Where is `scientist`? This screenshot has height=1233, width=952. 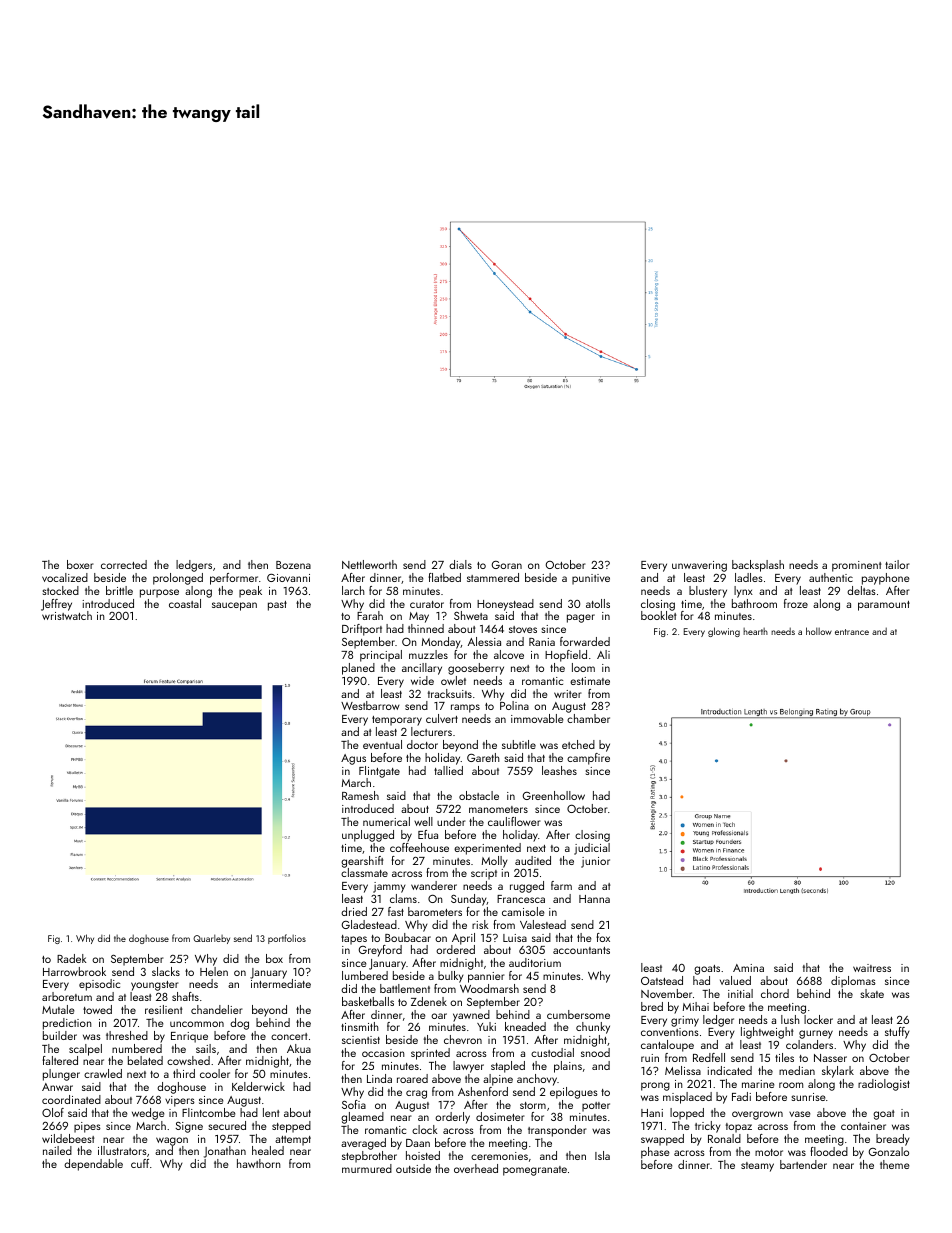 scientist is located at coordinates (361, 1040).
